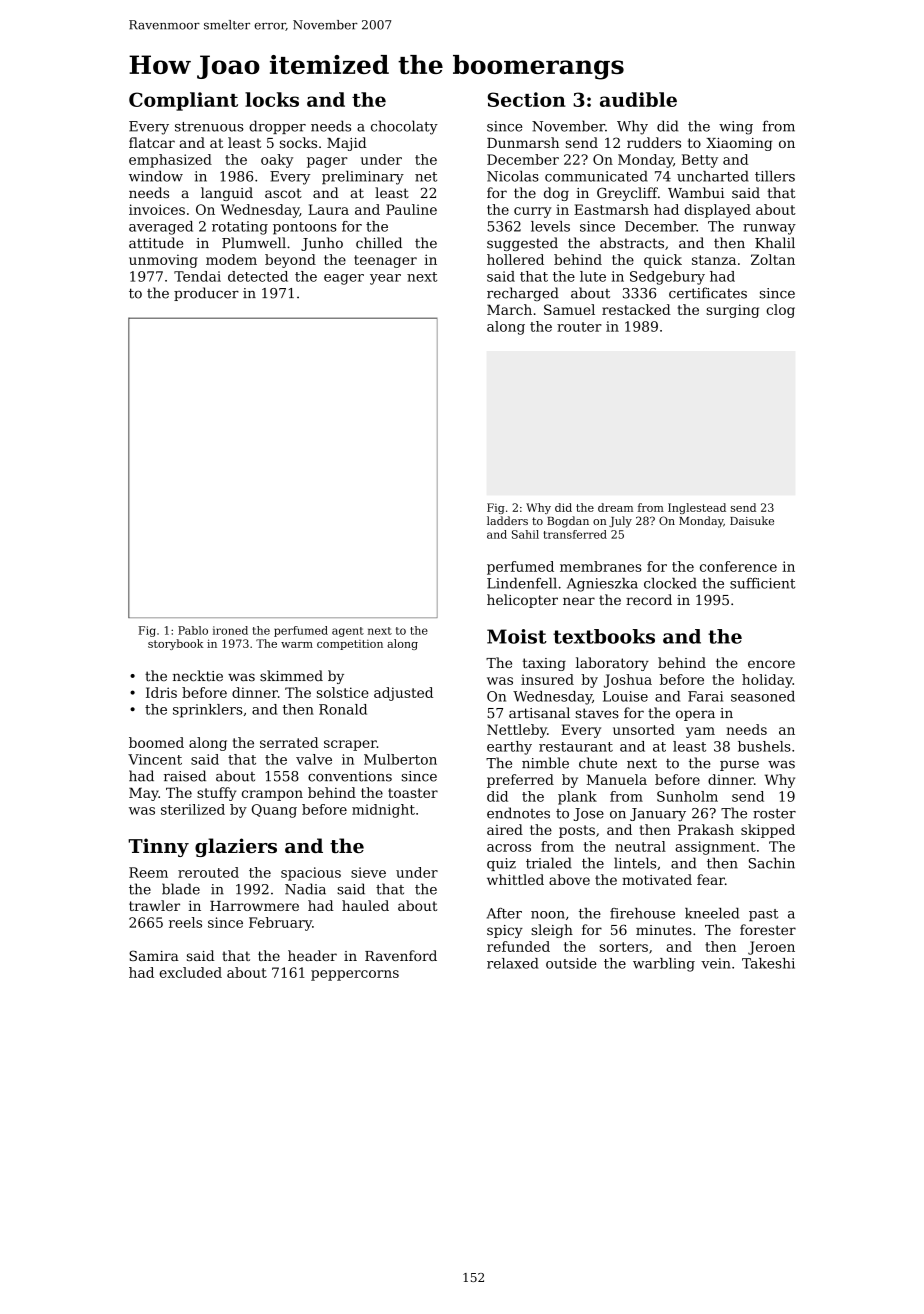 This document has width=924, height=1314. What do you see at coordinates (190, 972) in the document?
I see `excluded` at bounding box center [190, 972].
